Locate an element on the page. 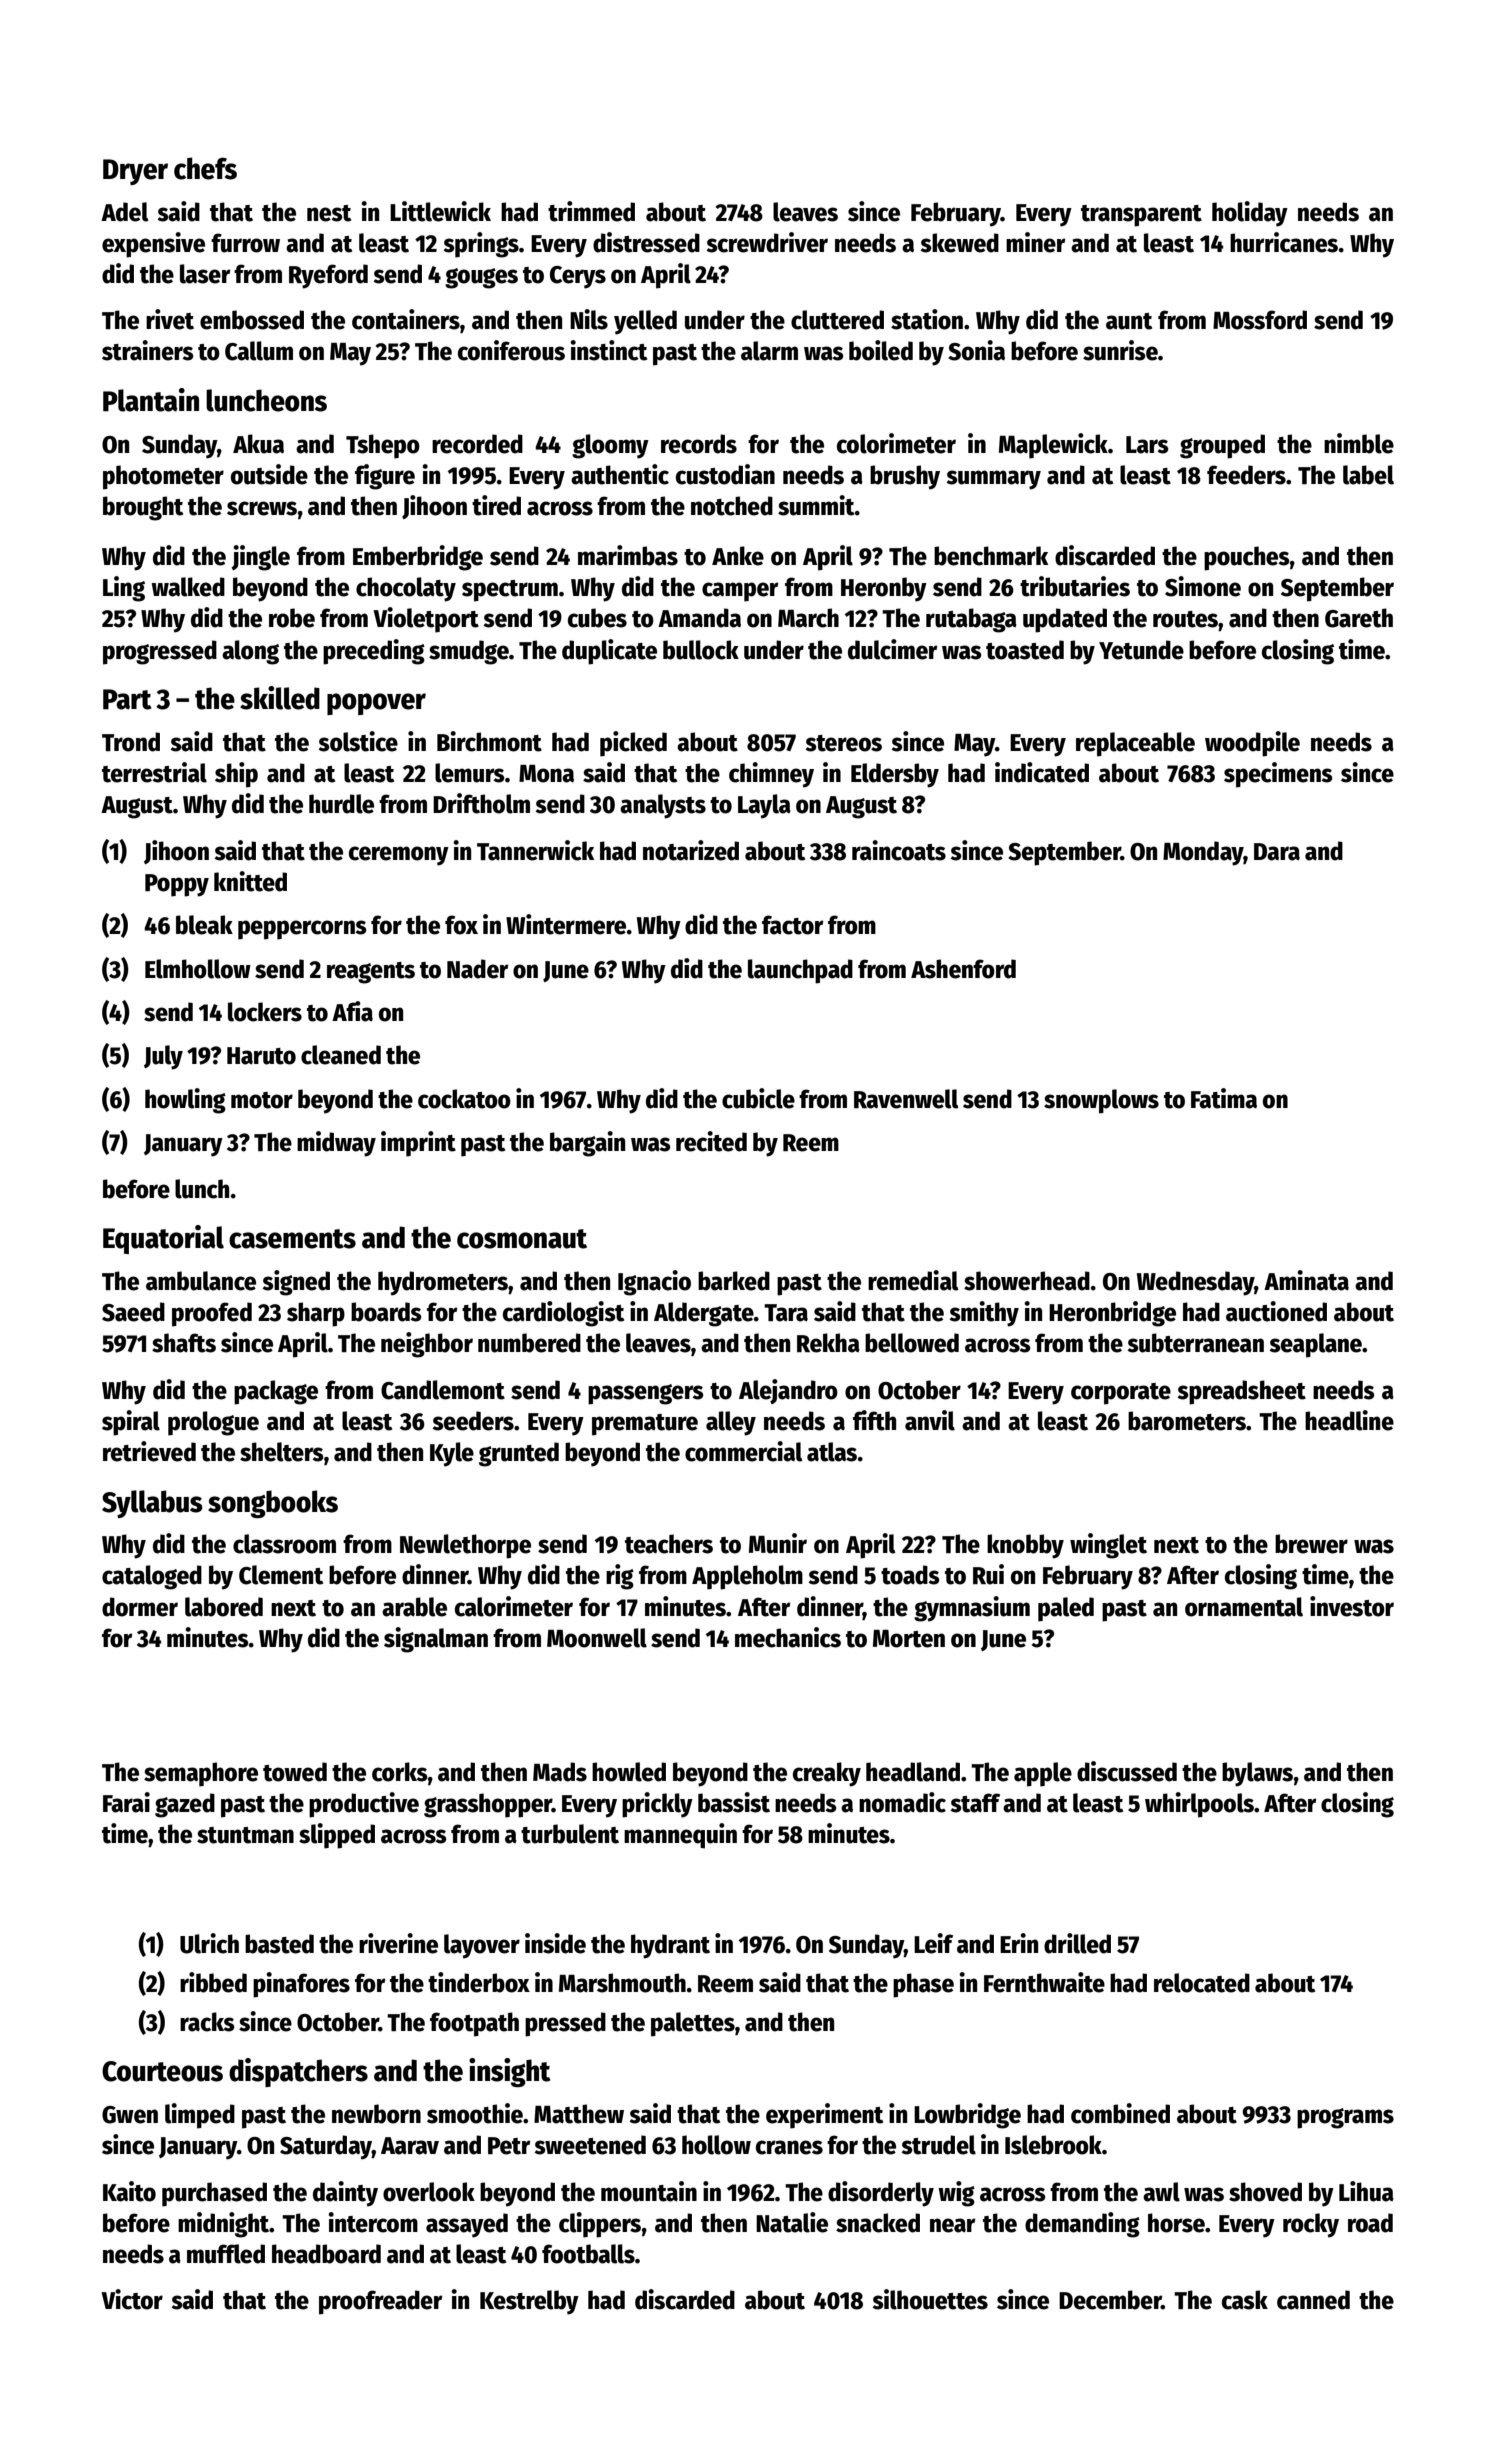 The height and width of the image is (2464, 1496). snacked is located at coordinates (878, 2223).
